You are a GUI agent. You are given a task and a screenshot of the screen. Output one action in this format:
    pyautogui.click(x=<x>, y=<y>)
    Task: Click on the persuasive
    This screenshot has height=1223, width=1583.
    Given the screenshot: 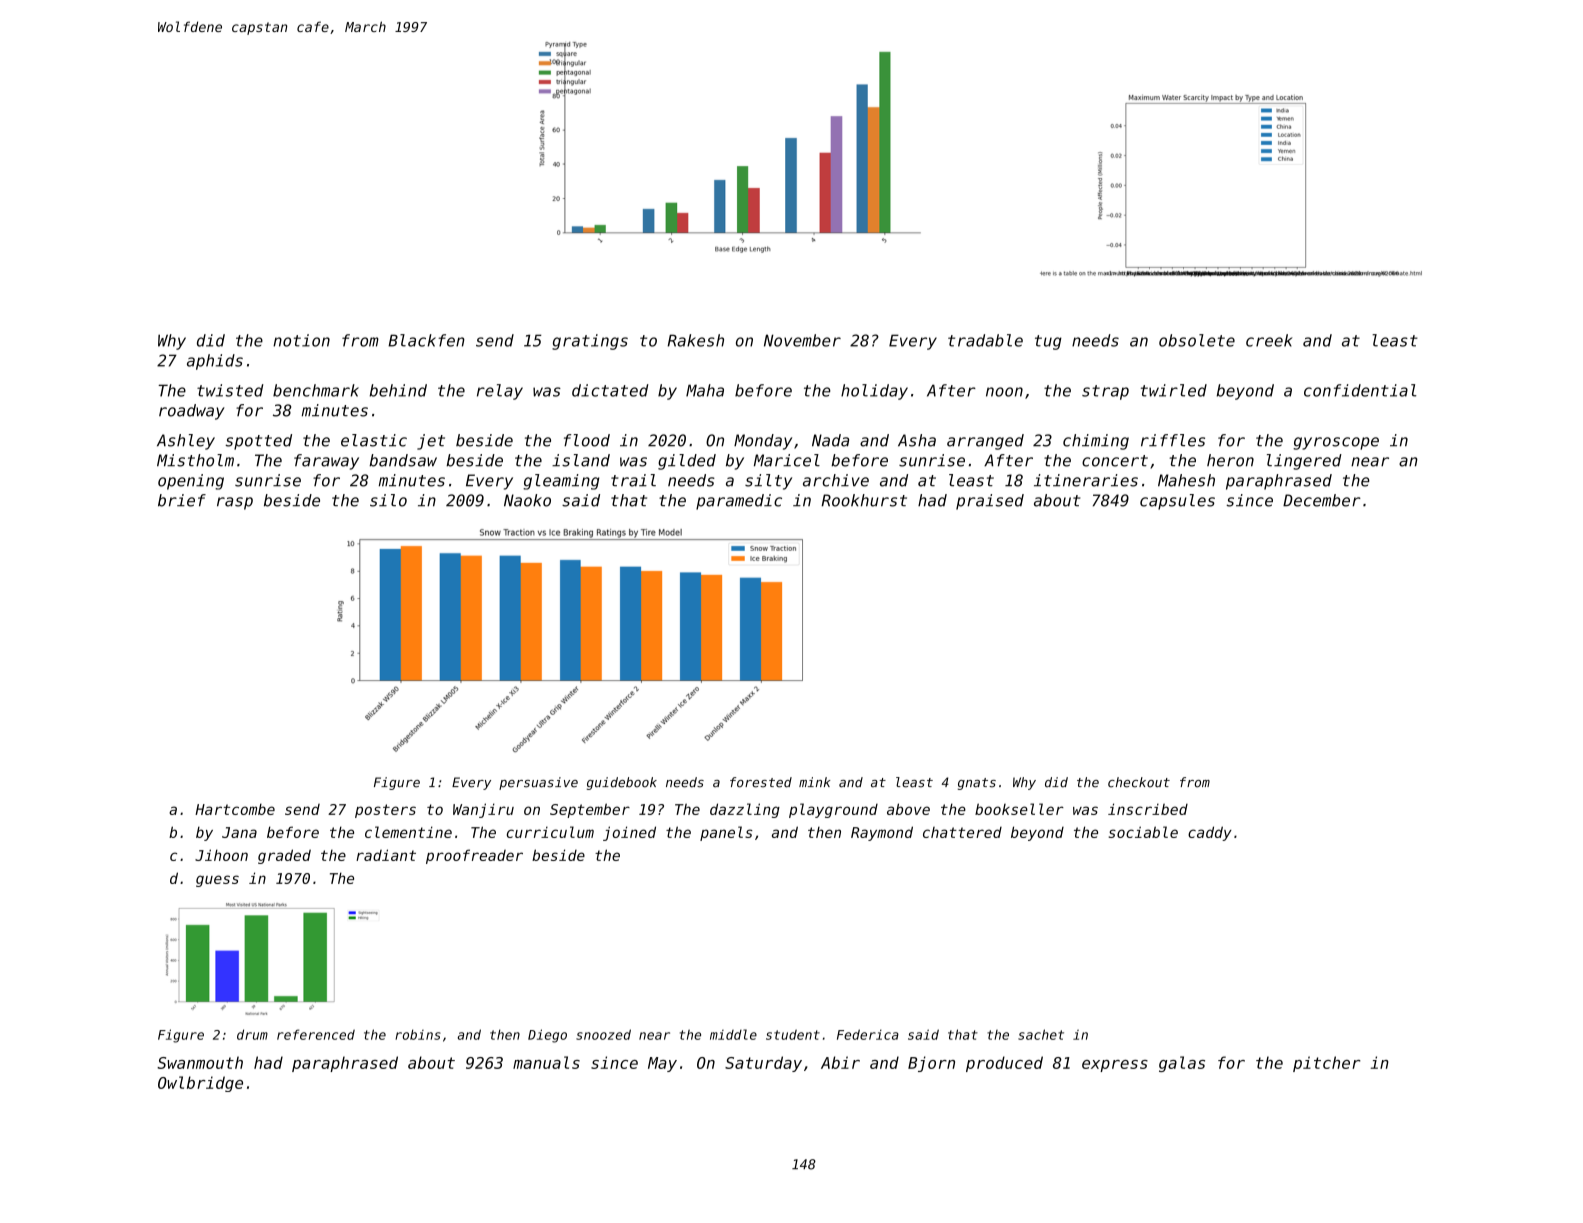 What is the action you would take?
    pyautogui.click(x=538, y=783)
